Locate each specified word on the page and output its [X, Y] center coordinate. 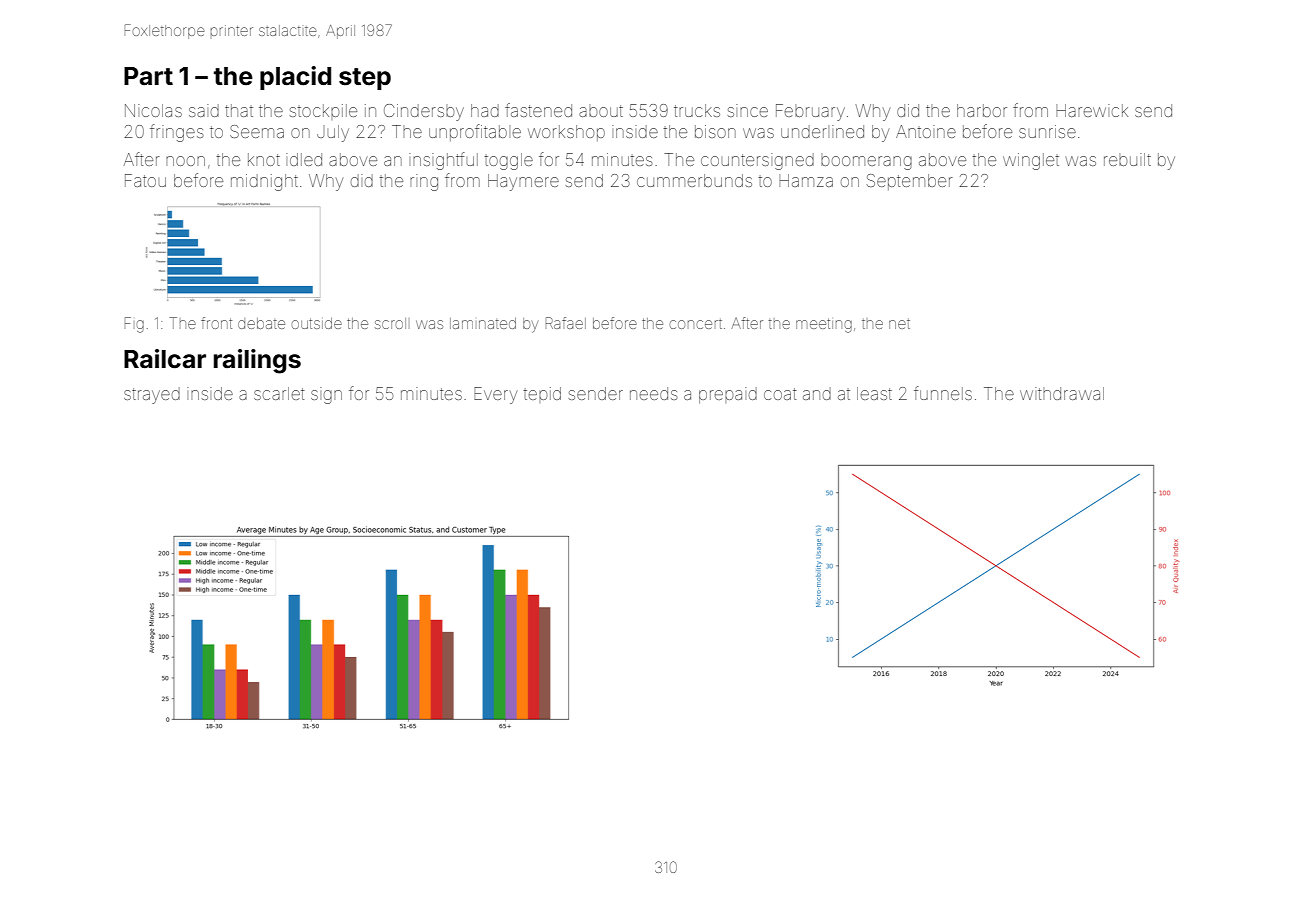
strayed [152, 395]
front [216, 323]
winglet [1031, 161]
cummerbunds [694, 180]
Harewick [1092, 110]
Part [148, 76]
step [365, 79]
